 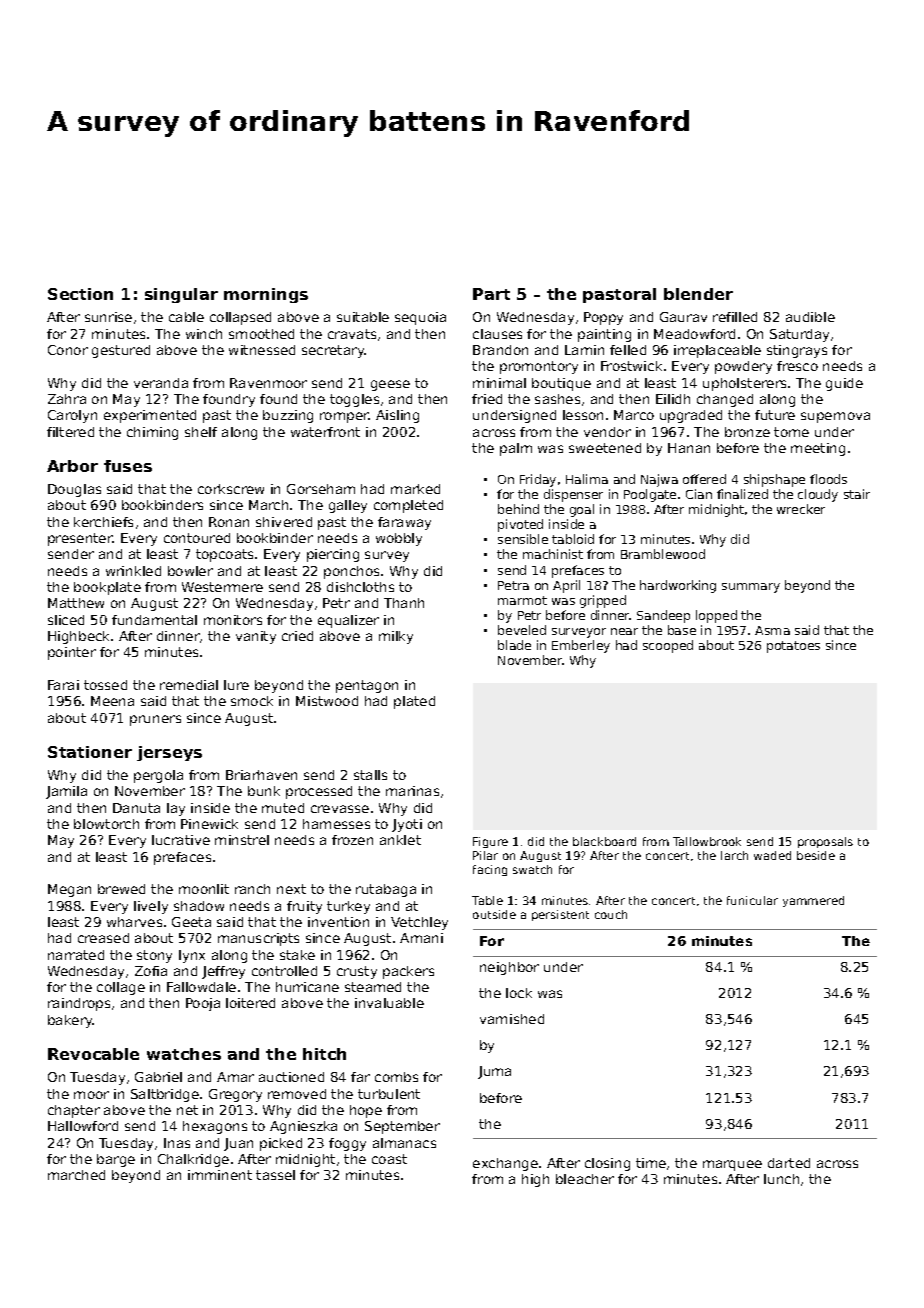 What do you see at coordinates (252, 701) in the screenshot?
I see `smock` at bounding box center [252, 701].
